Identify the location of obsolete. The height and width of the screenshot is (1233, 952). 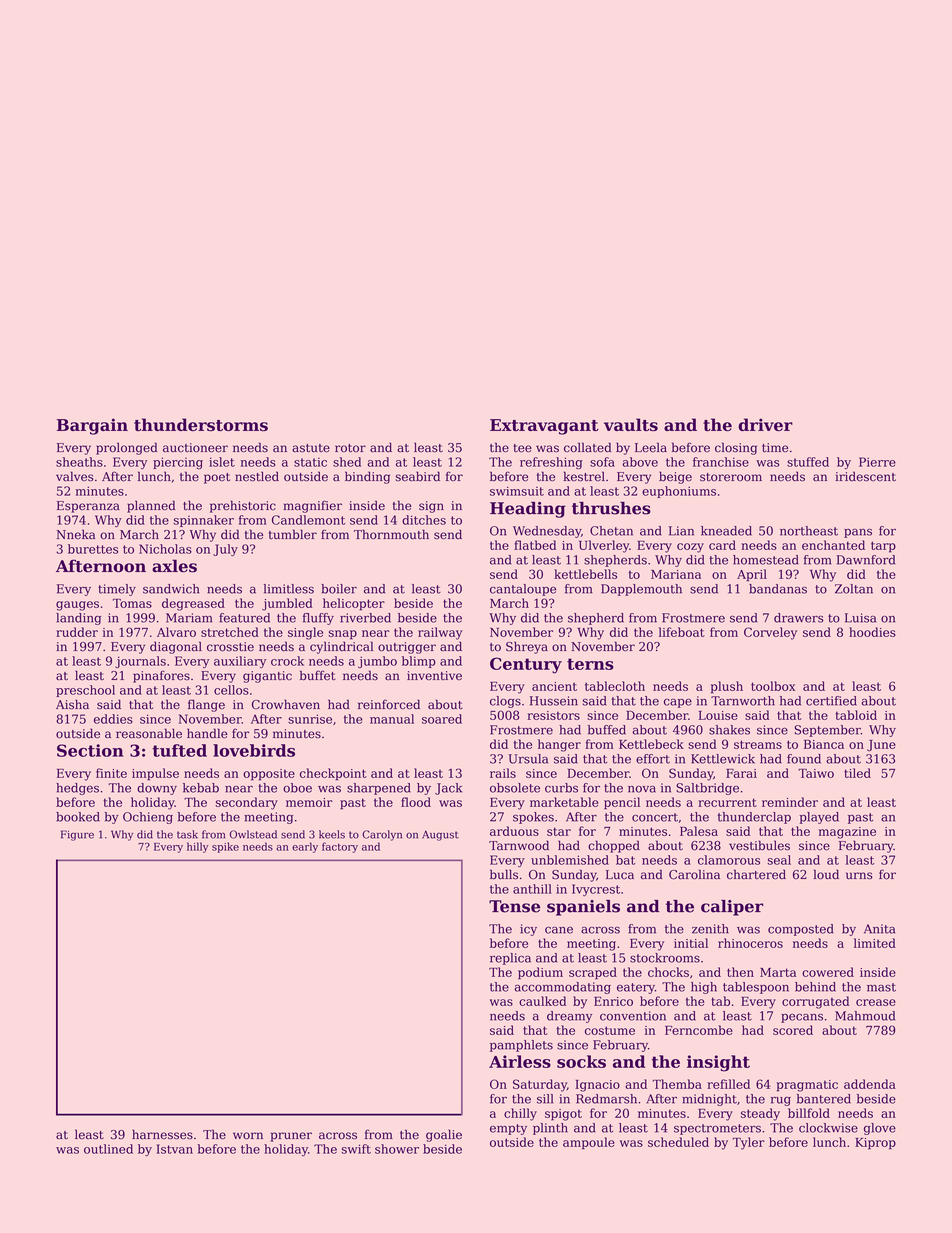
(515, 788).
